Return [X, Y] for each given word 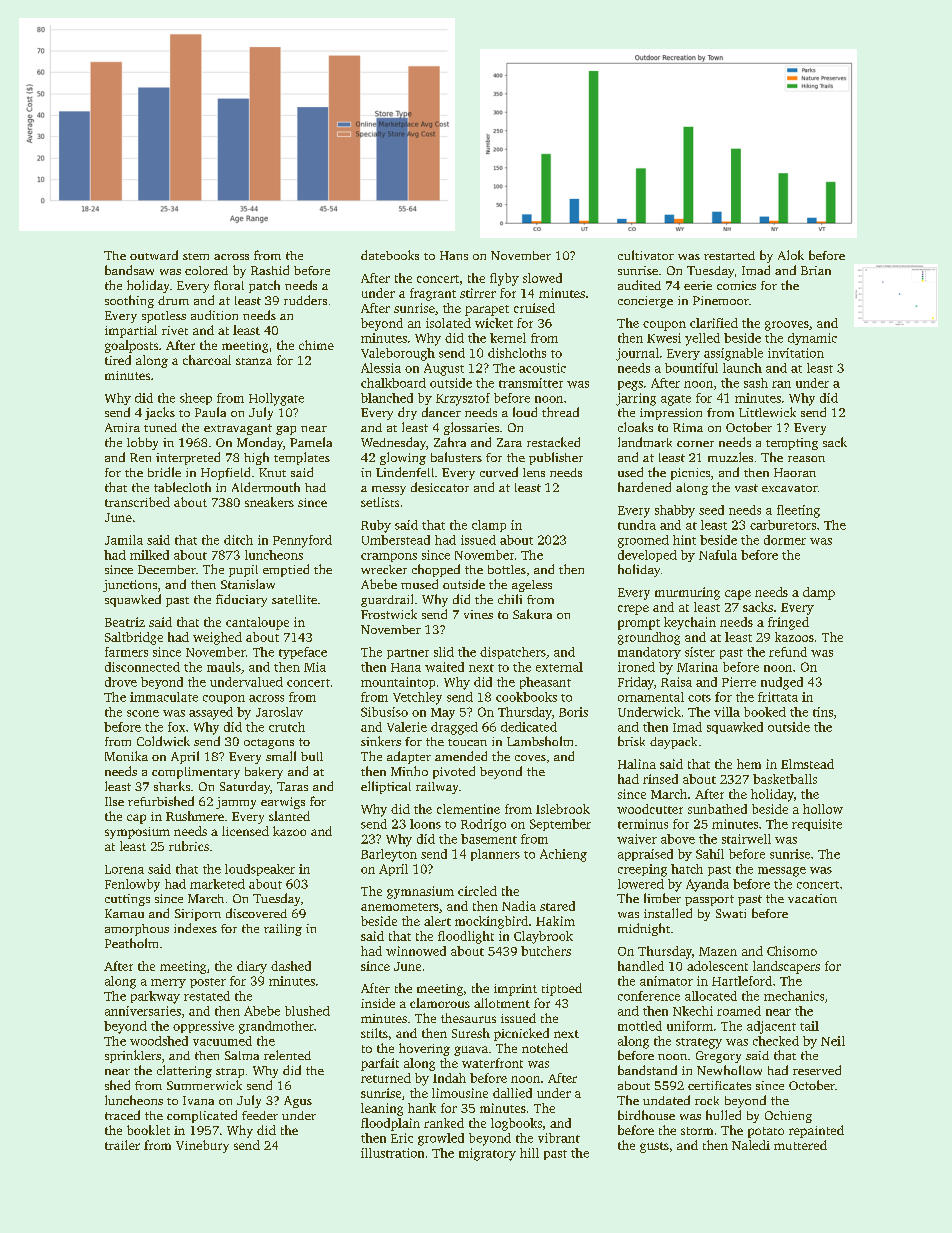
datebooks [390, 255]
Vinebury [202, 1146]
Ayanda [707, 885]
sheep [196, 399]
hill [529, 1153]
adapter [409, 757]
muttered [800, 1145]
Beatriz [125, 622]
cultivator [646, 255]
